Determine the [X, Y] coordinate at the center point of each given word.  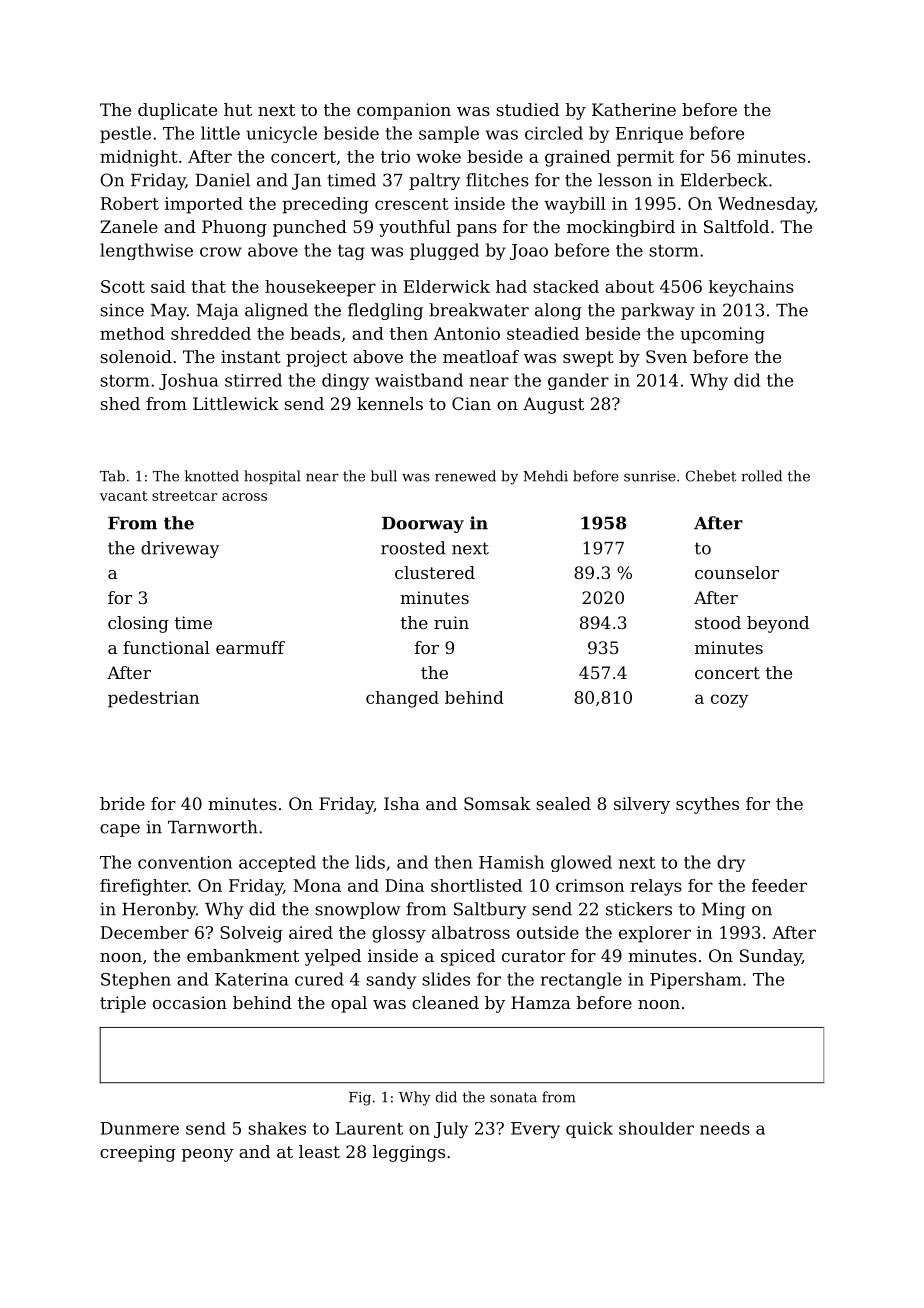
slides [446, 979]
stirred [253, 380]
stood [718, 622]
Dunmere [139, 1128]
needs [725, 1128]
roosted [413, 548]
